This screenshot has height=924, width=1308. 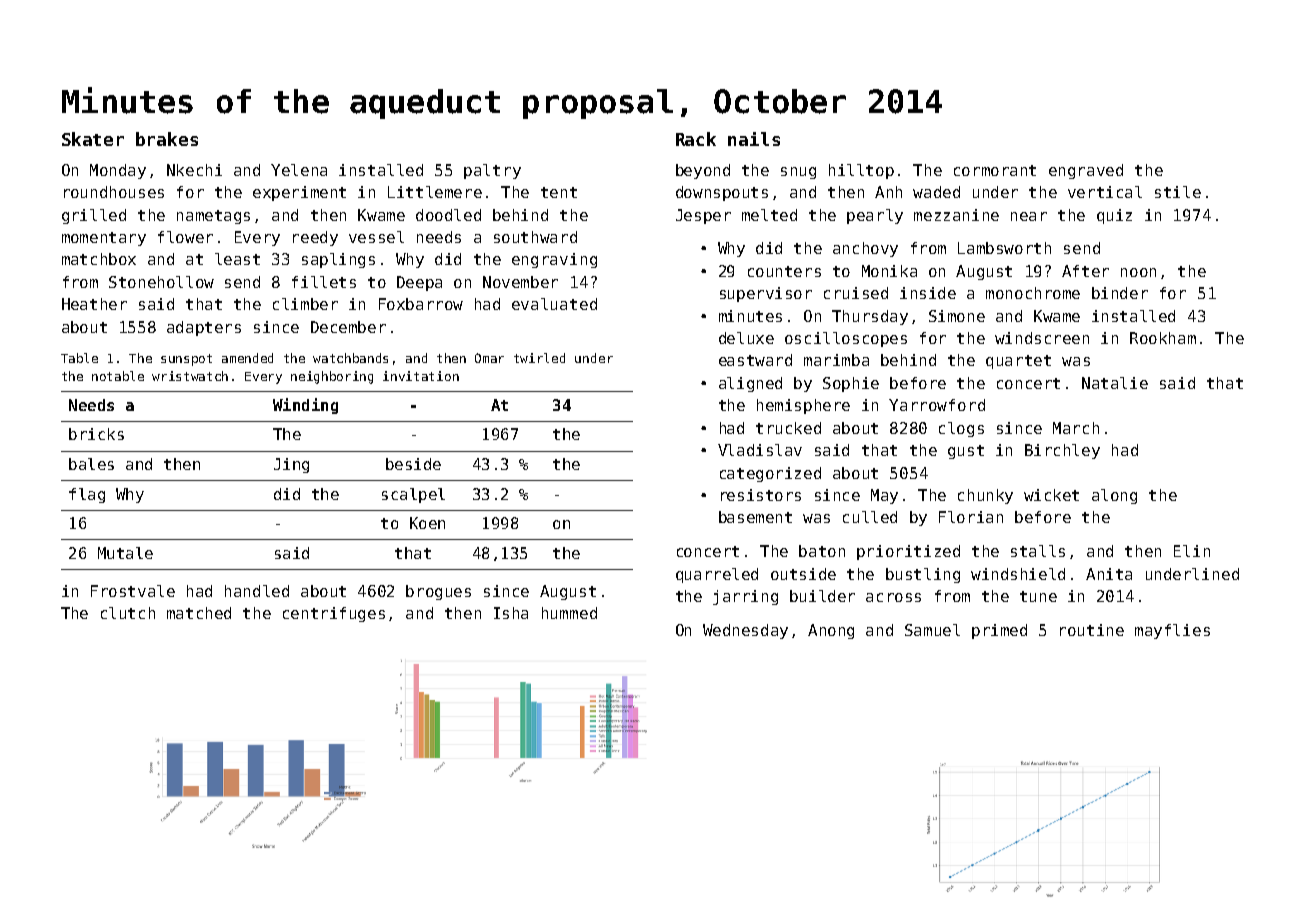 I want to click on quiz, so click(x=1114, y=216).
